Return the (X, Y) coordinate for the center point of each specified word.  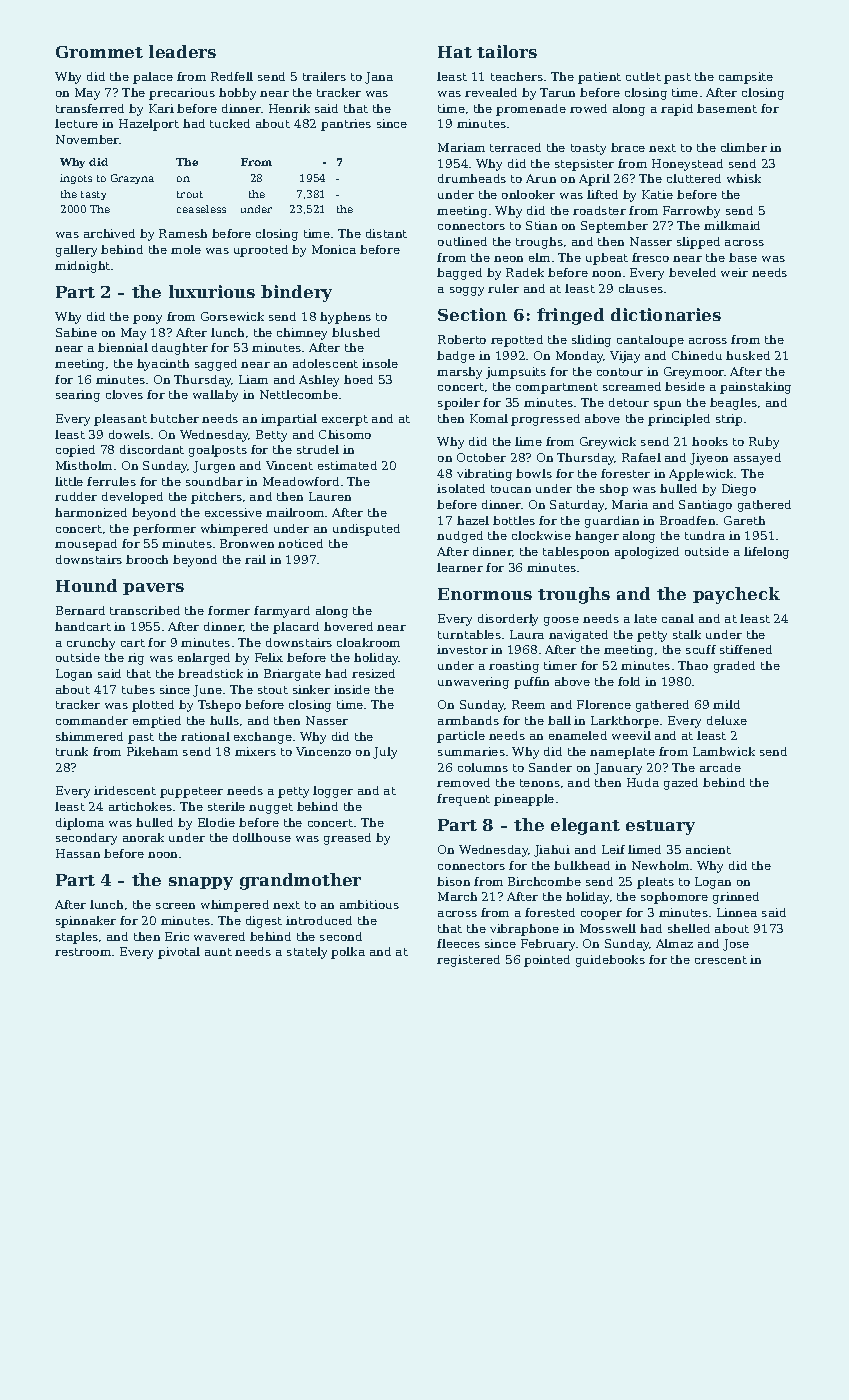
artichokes (140, 806)
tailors (507, 51)
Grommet (99, 52)
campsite (746, 78)
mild (726, 704)
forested (550, 912)
